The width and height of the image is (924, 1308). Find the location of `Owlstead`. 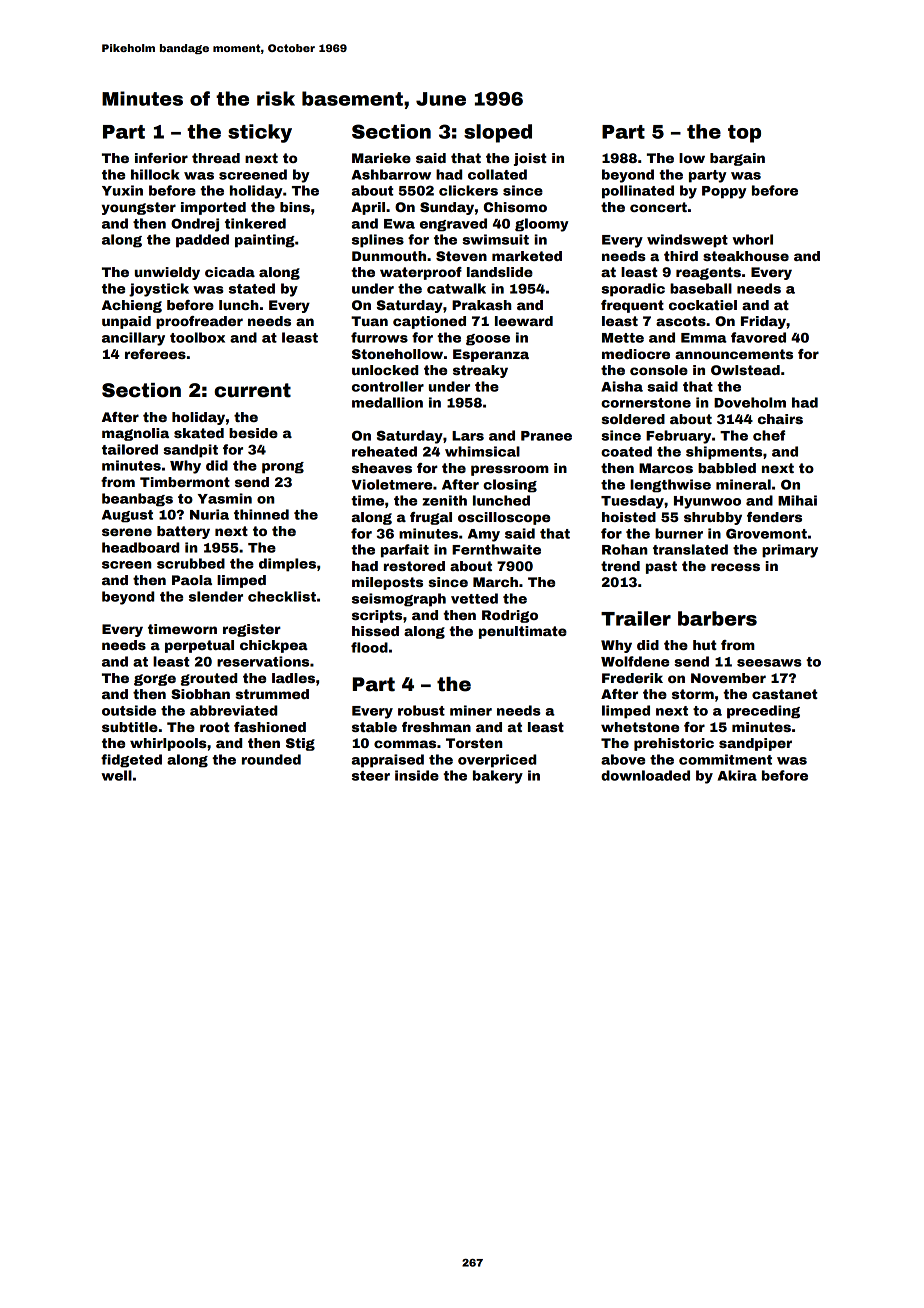

Owlstead is located at coordinates (745, 370).
